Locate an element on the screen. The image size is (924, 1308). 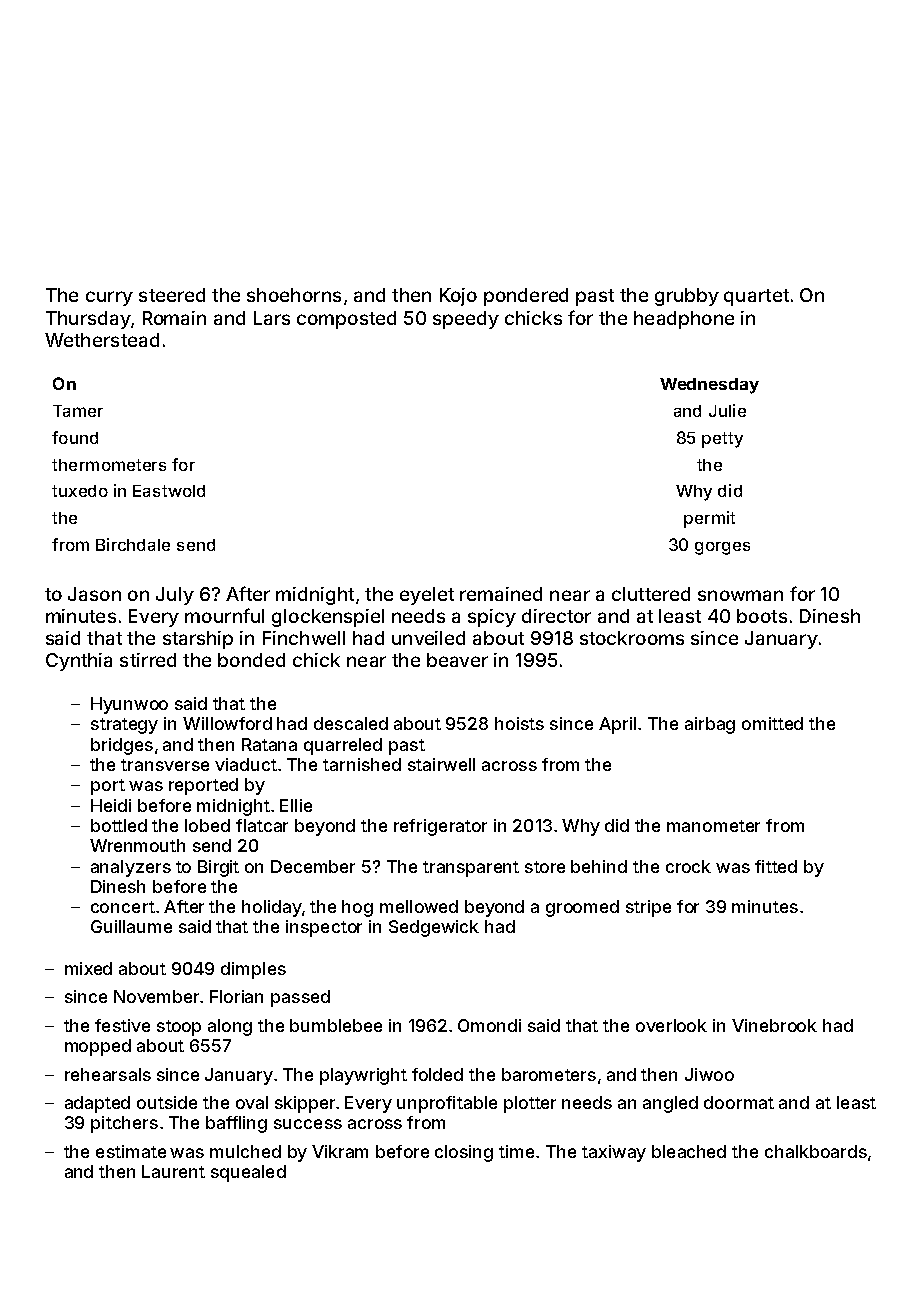
Cynthia is located at coordinates (79, 662).
